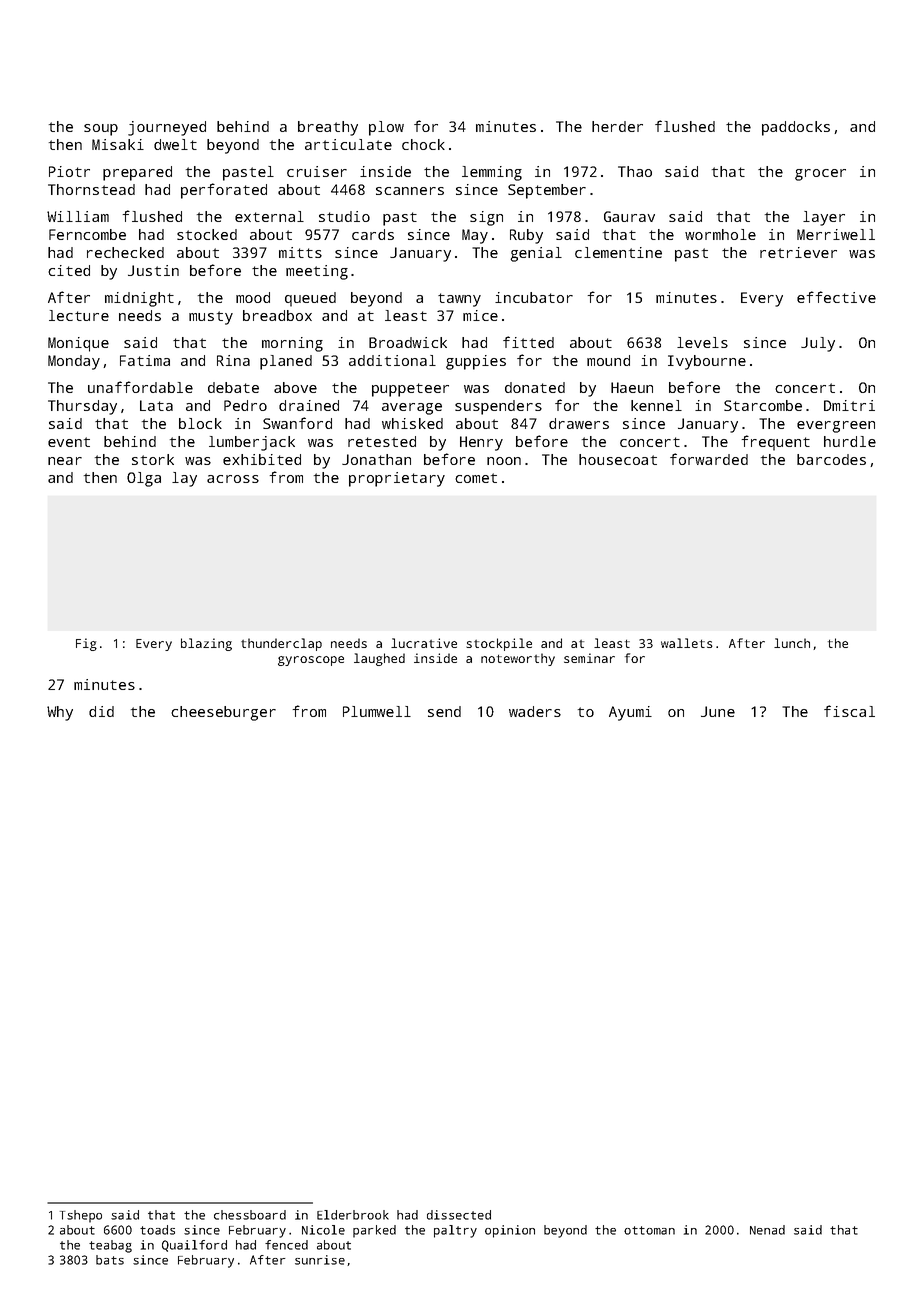  Describe the element at coordinates (459, 1215) in the image. I see `dissected` at that location.
